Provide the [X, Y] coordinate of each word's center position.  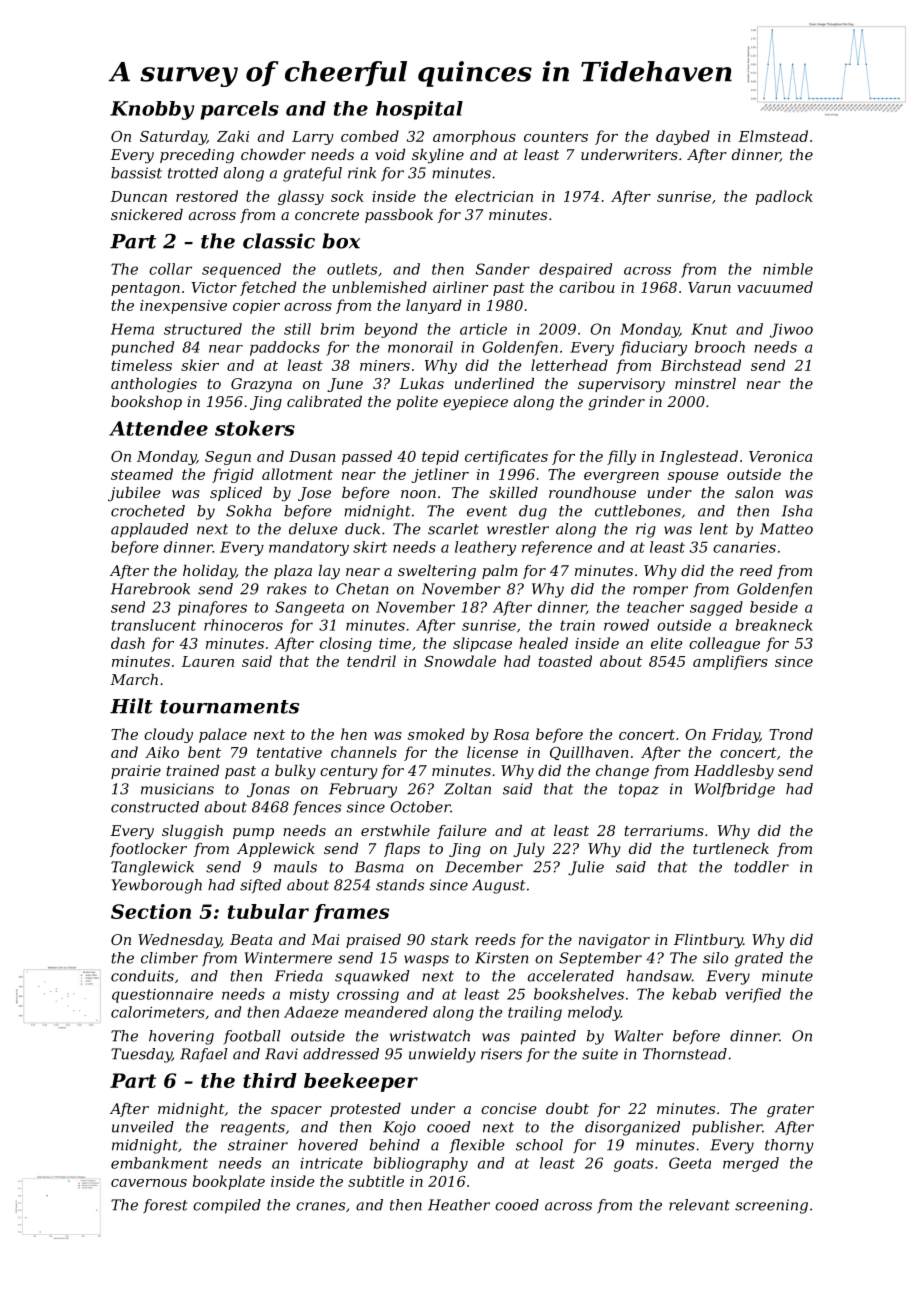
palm [500, 572]
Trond [791, 734]
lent [714, 529]
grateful [312, 174]
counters [556, 136]
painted [548, 1037]
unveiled [143, 1127]
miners [385, 365]
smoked [436, 734]
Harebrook [150, 589]
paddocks [285, 348]
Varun [709, 287]
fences [317, 808]
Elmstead [773, 136]
